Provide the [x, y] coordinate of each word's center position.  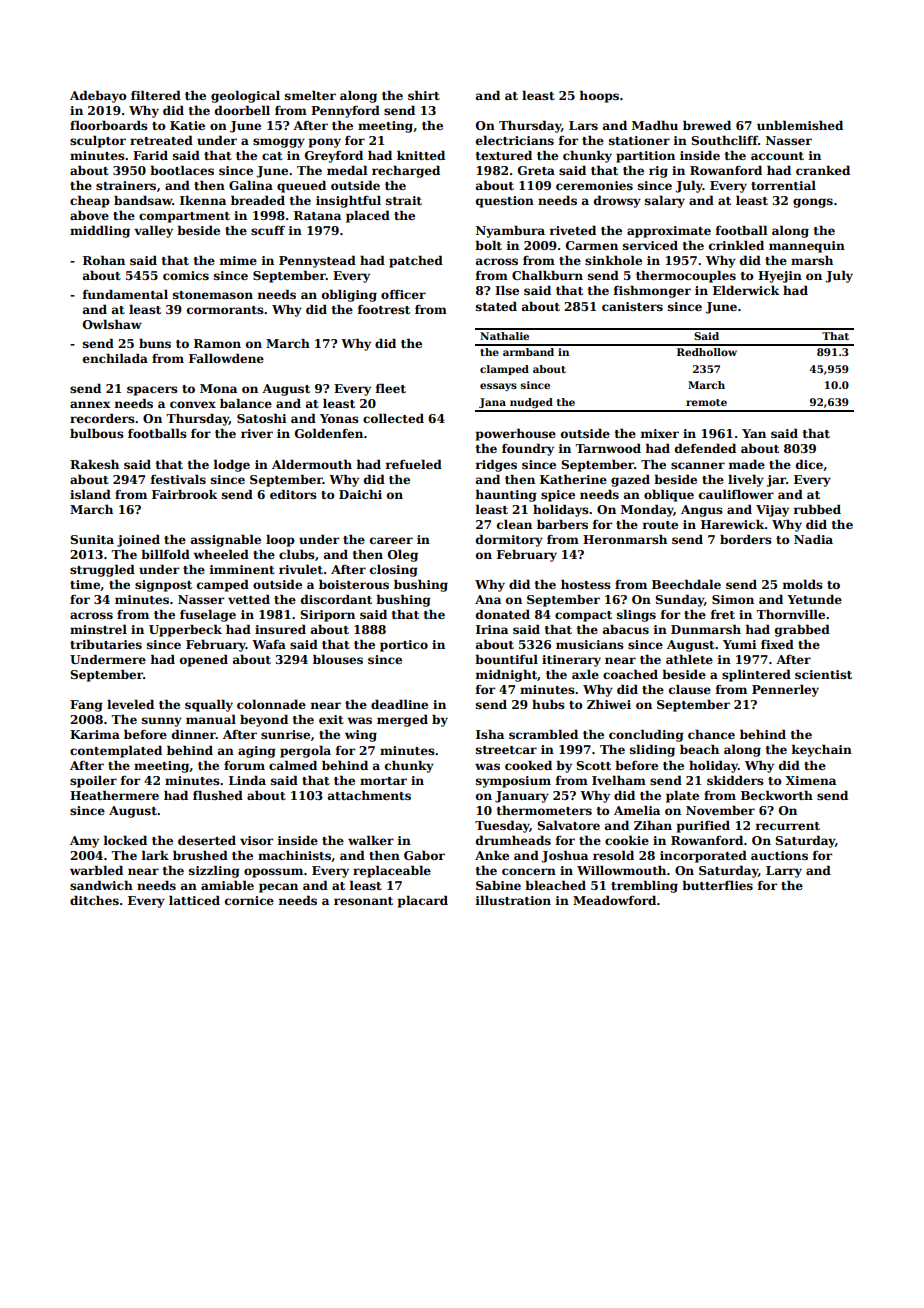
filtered [156, 95]
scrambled [543, 734]
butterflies [717, 885]
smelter [310, 95]
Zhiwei [609, 704]
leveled [130, 704]
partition [645, 157]
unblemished [800, 125]
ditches [94, 900]
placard [423, 901]
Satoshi [261, 418]
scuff [268, 230]
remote [706, 402]
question [505, 202]
